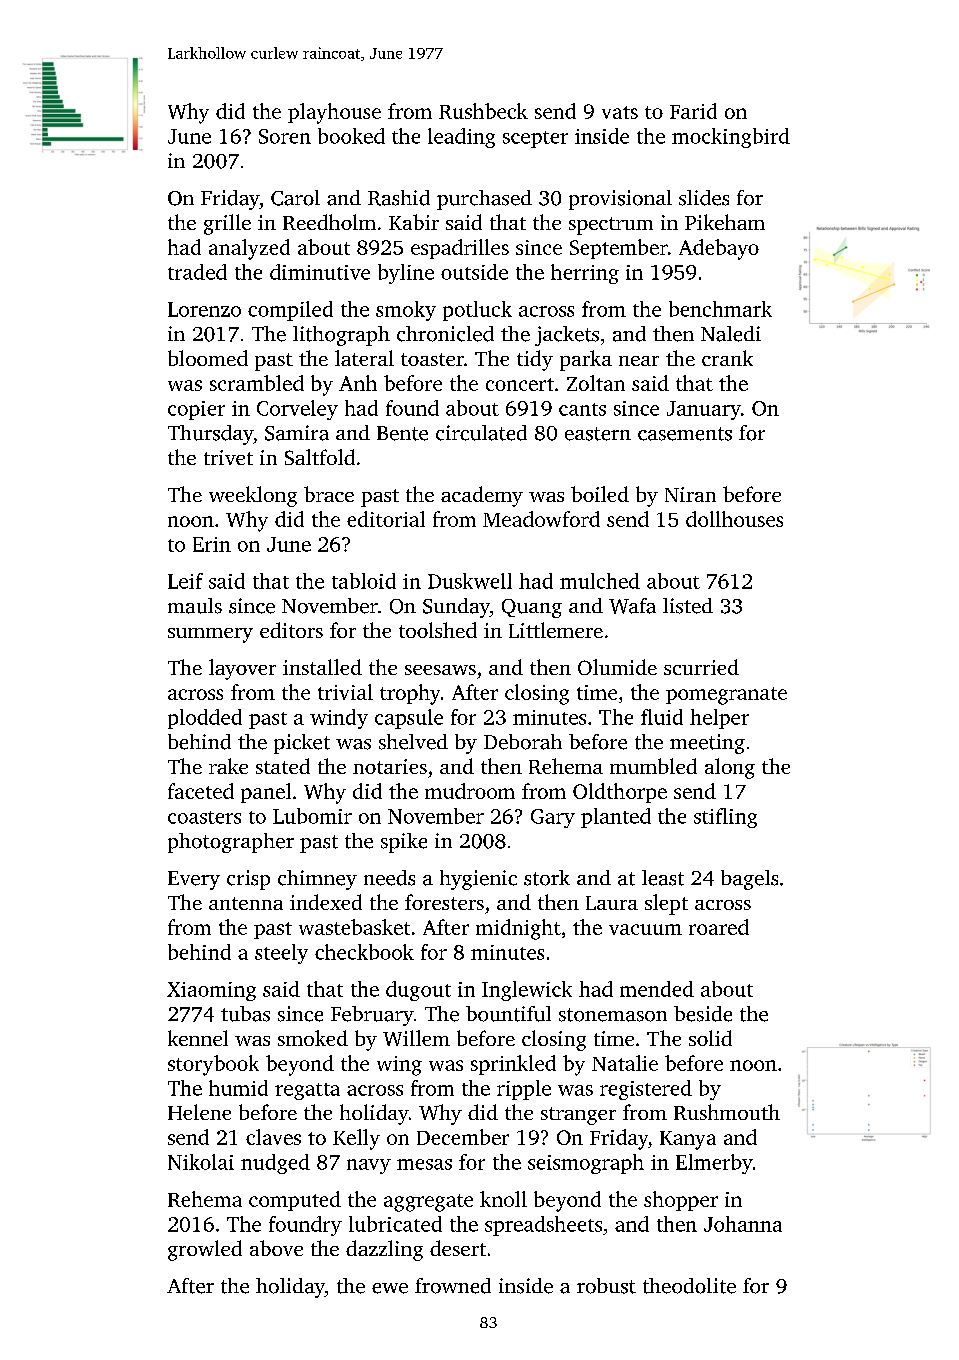 The image size is (959, 1360). I want to click on Carol, so click(295, 198).
